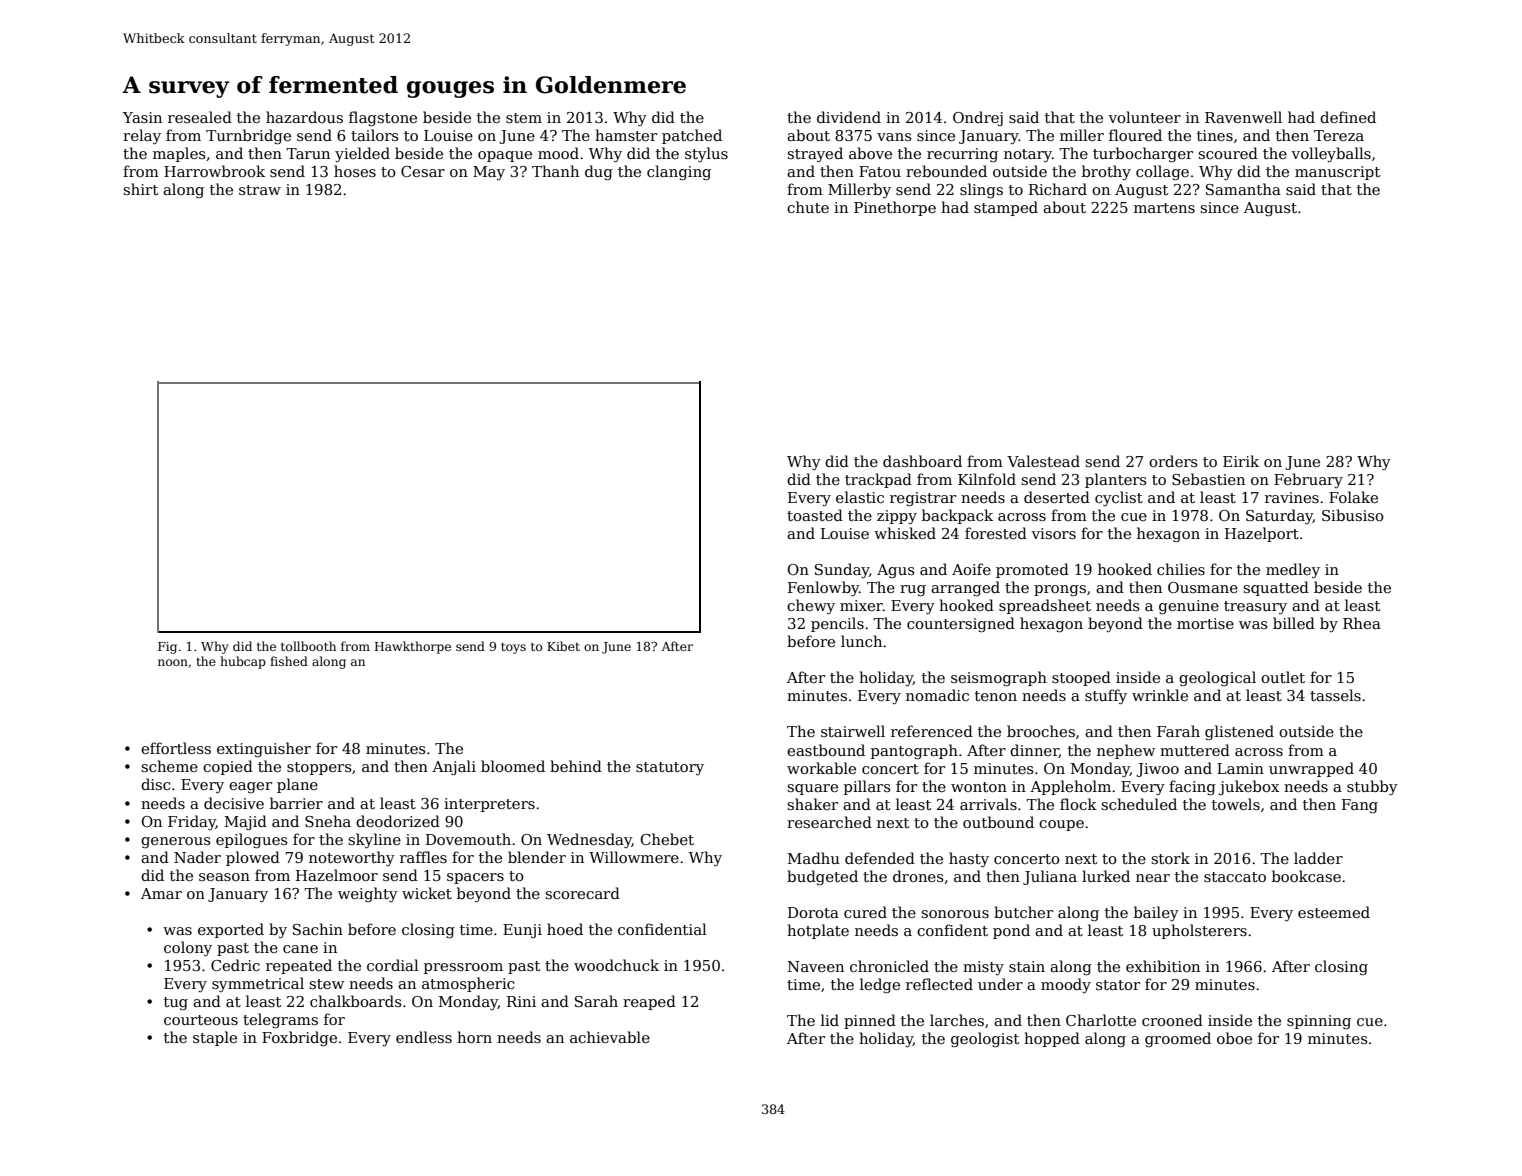  I want to click on Hazelmoor, so click(337, 875).
